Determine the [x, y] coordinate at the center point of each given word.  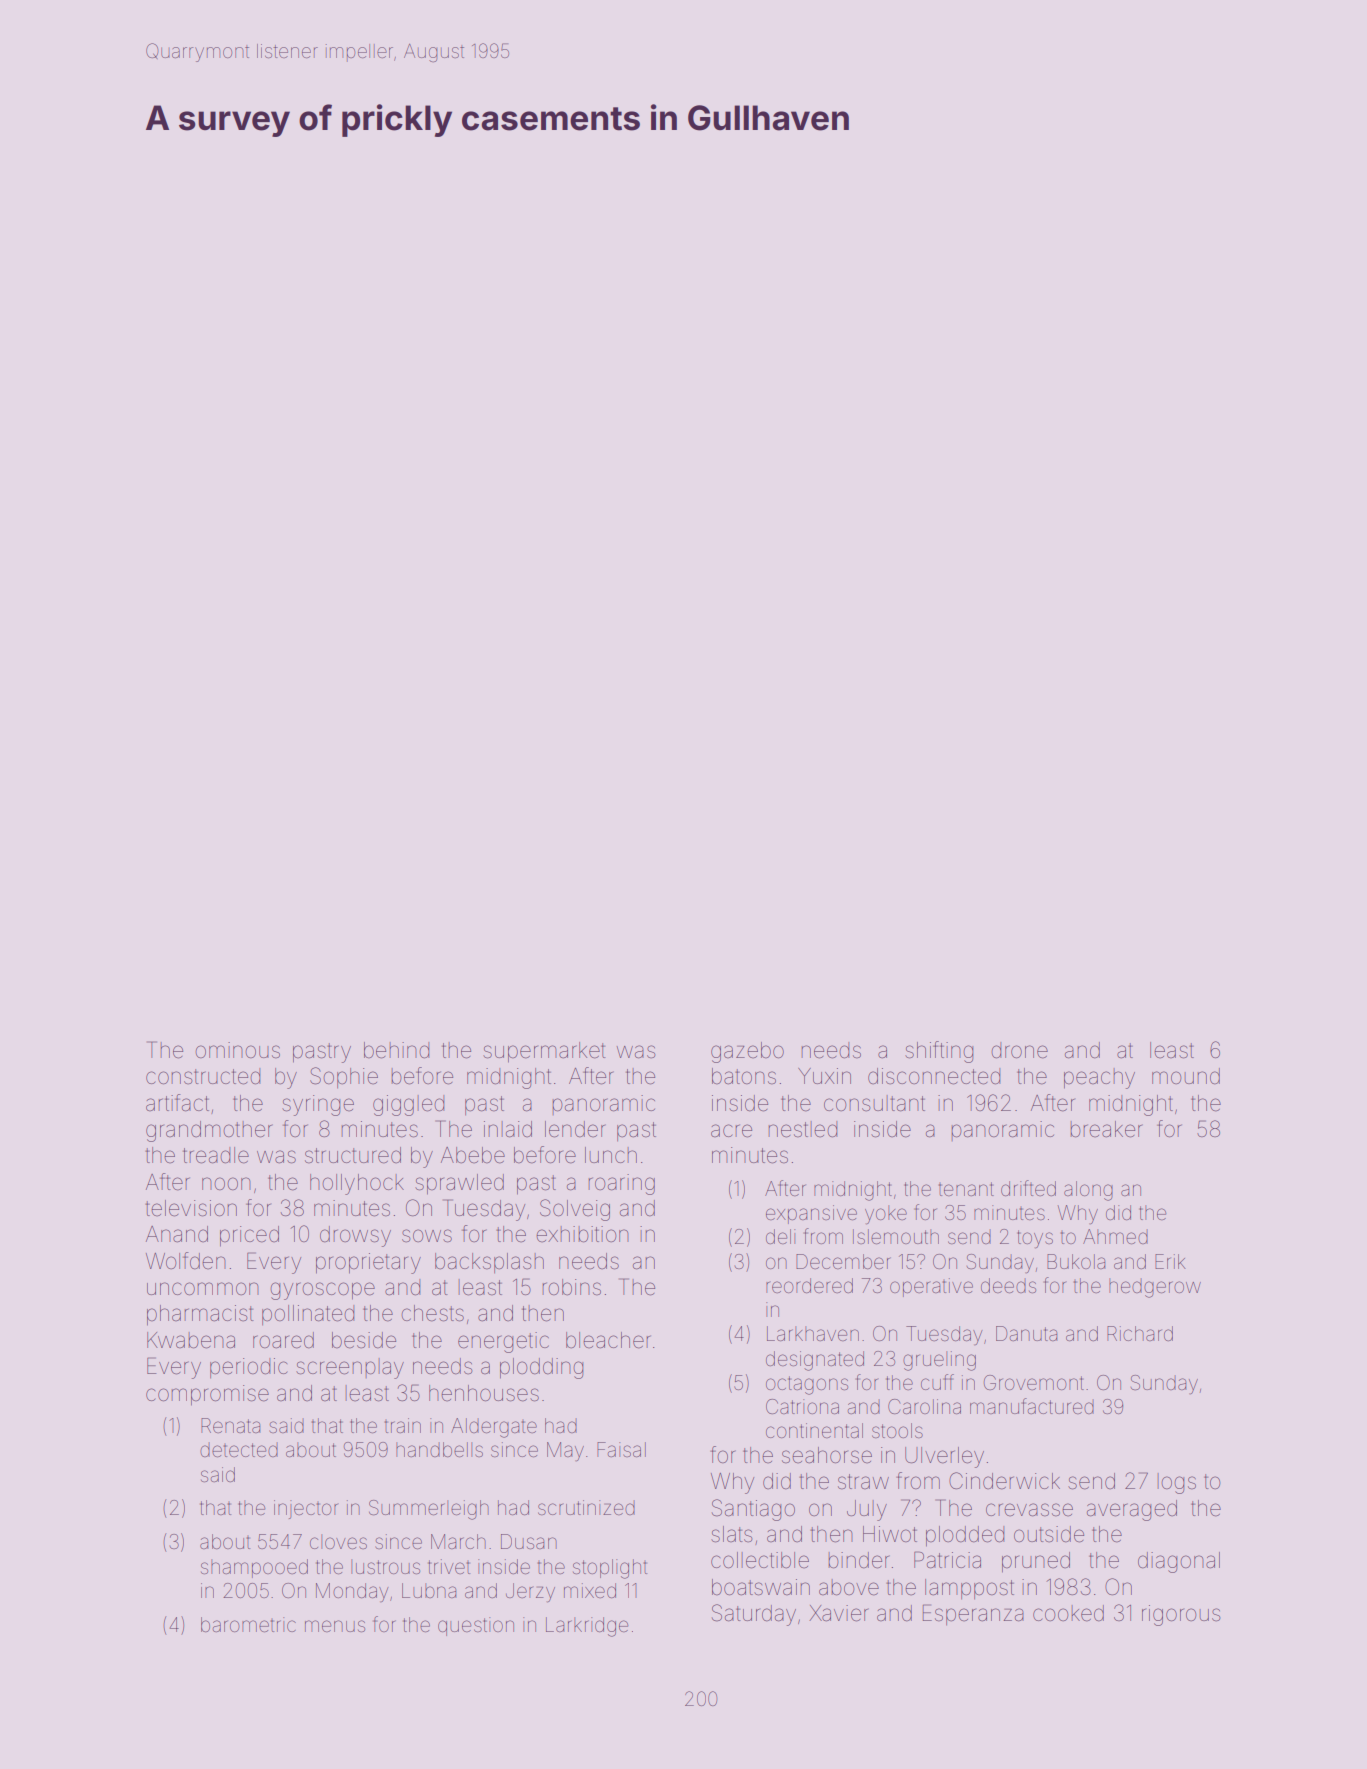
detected [239, 1449]
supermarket [544, 1052]
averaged [1132, 1510]
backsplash [489, 1263]
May [565, 1452]
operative [931, 1287]
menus [335, 1626]
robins [571, 1287]
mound [1186, 1076]
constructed [203, 1076]
